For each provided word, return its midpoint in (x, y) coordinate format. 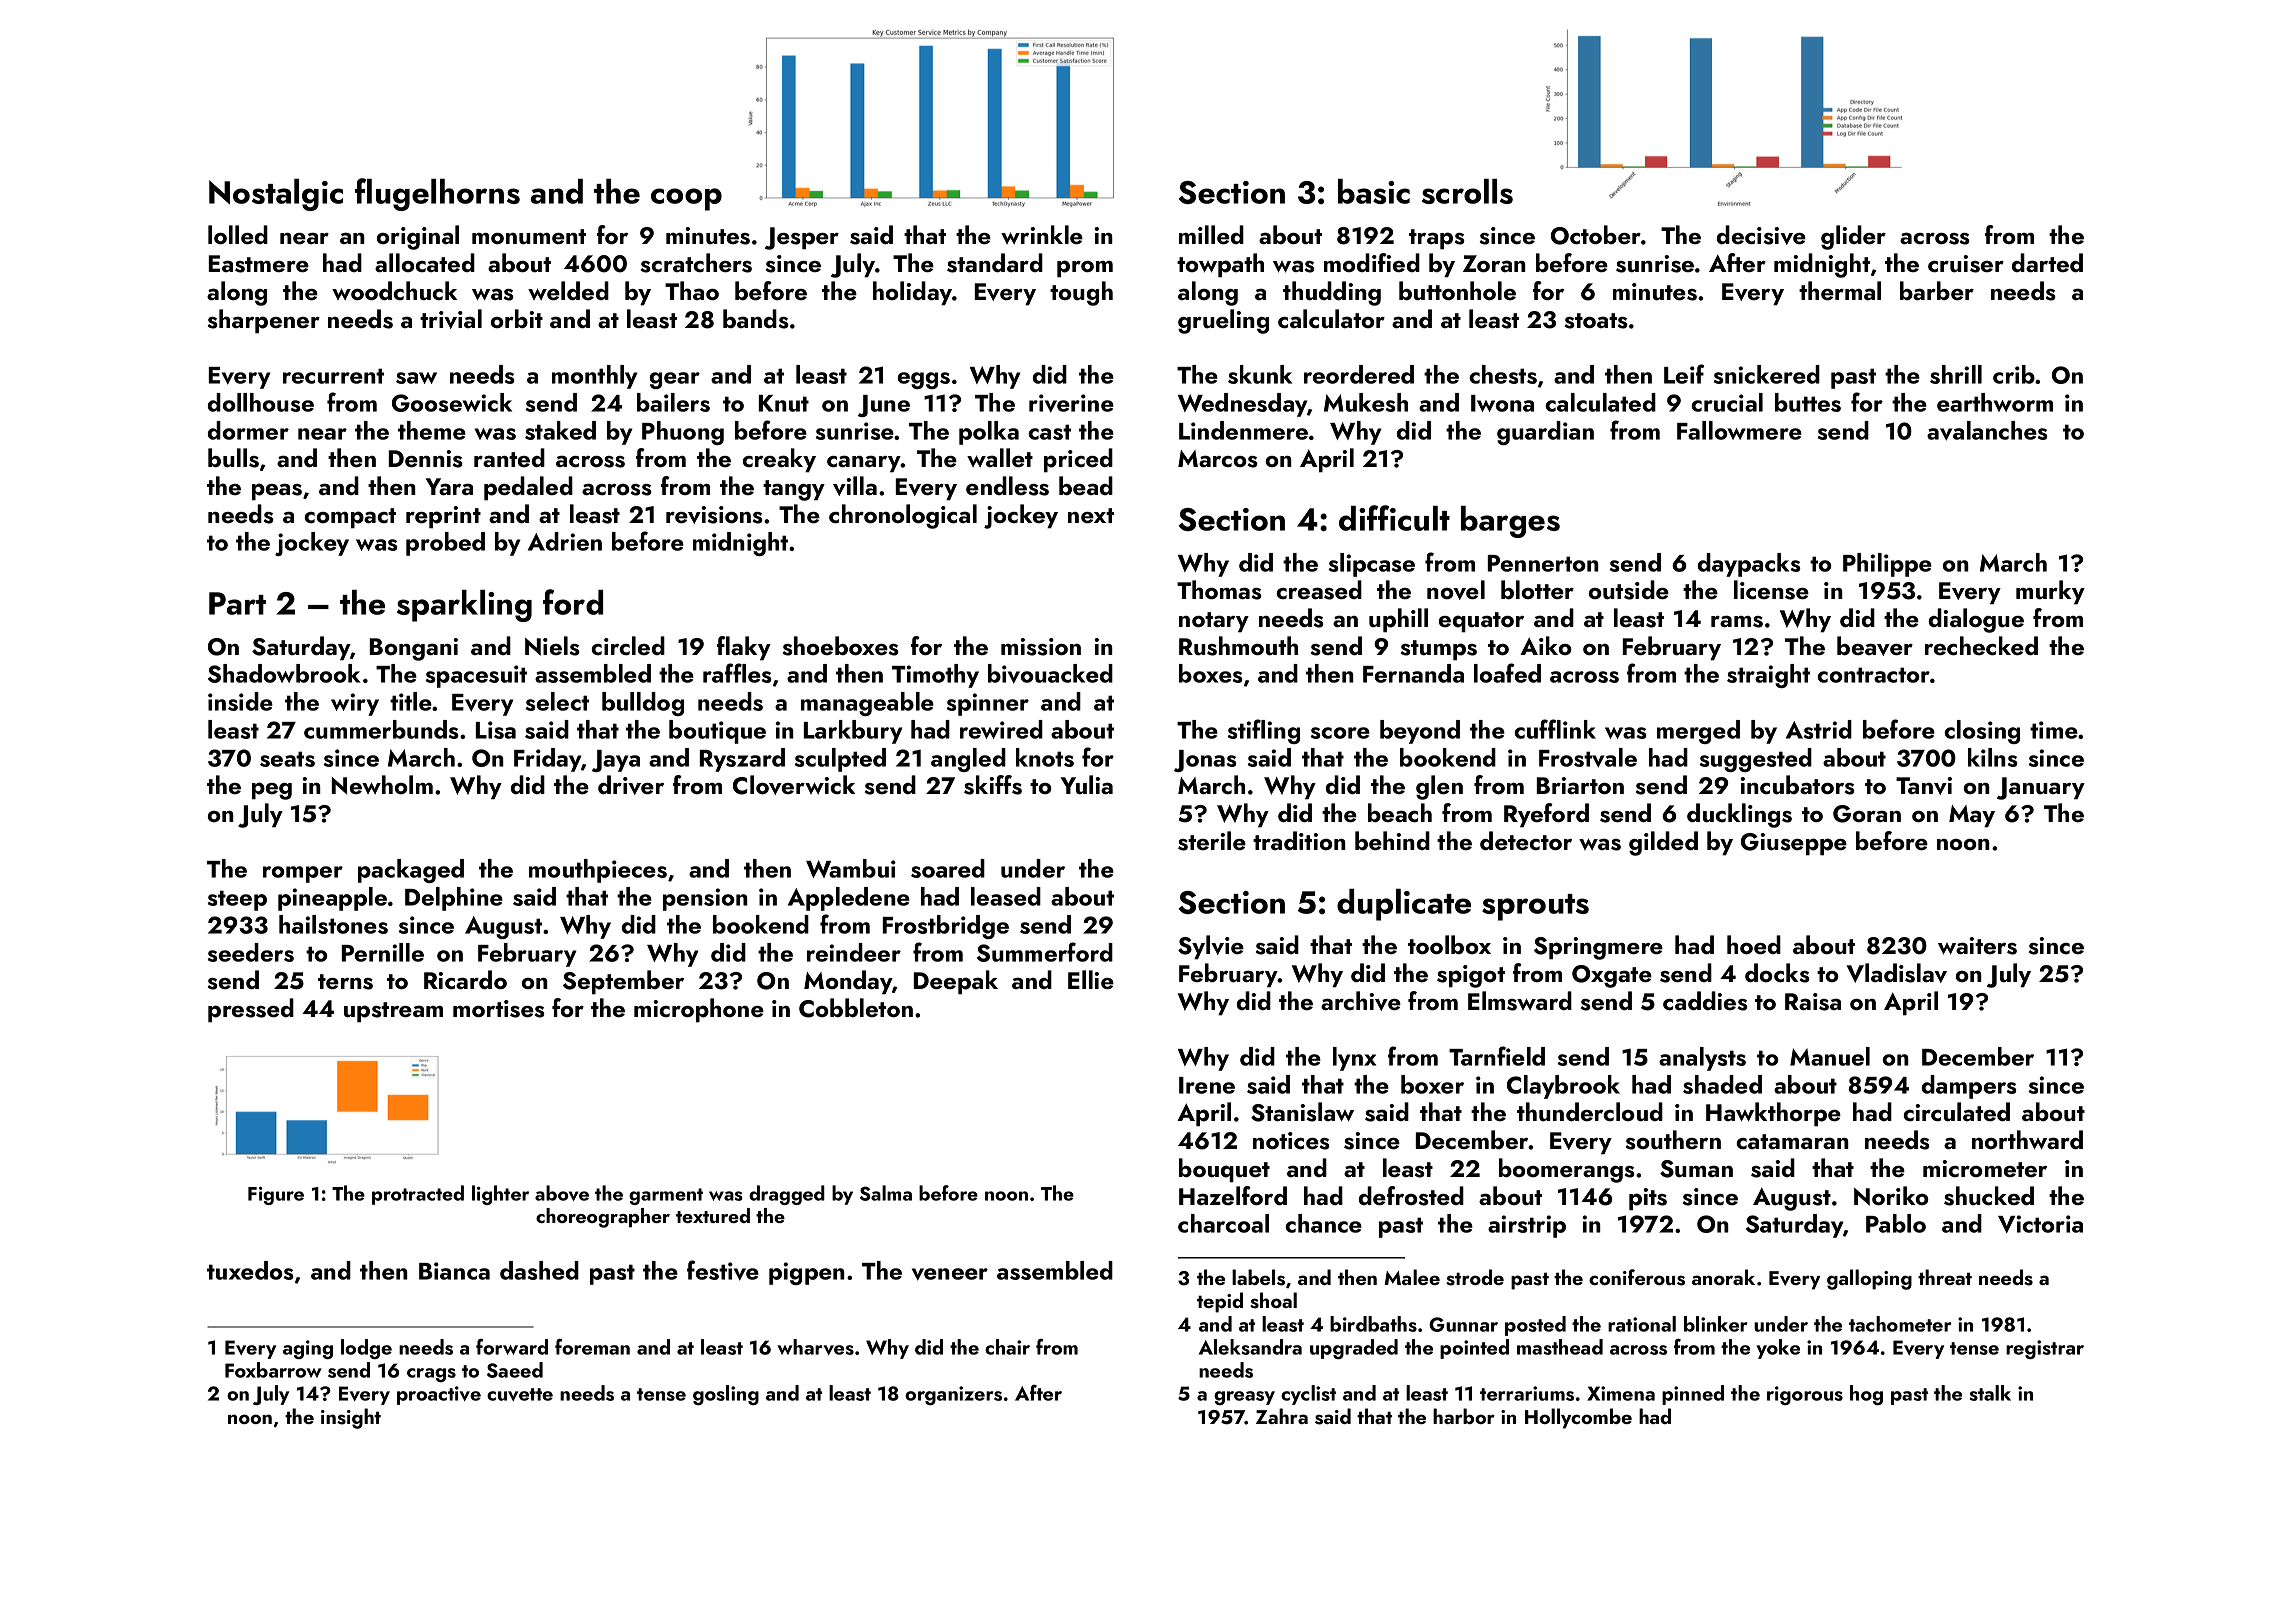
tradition (1299, 840)
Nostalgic (276, 195)
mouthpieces (598, 871)
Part (237, 603)
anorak (1723, 1277)
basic (1374, 191)
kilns (1993, 757)
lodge (366, 1349)
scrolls (1467, 191)
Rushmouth (1238, 646)
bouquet (1224, 1170)
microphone (699, 1010)
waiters (1977, 946)
